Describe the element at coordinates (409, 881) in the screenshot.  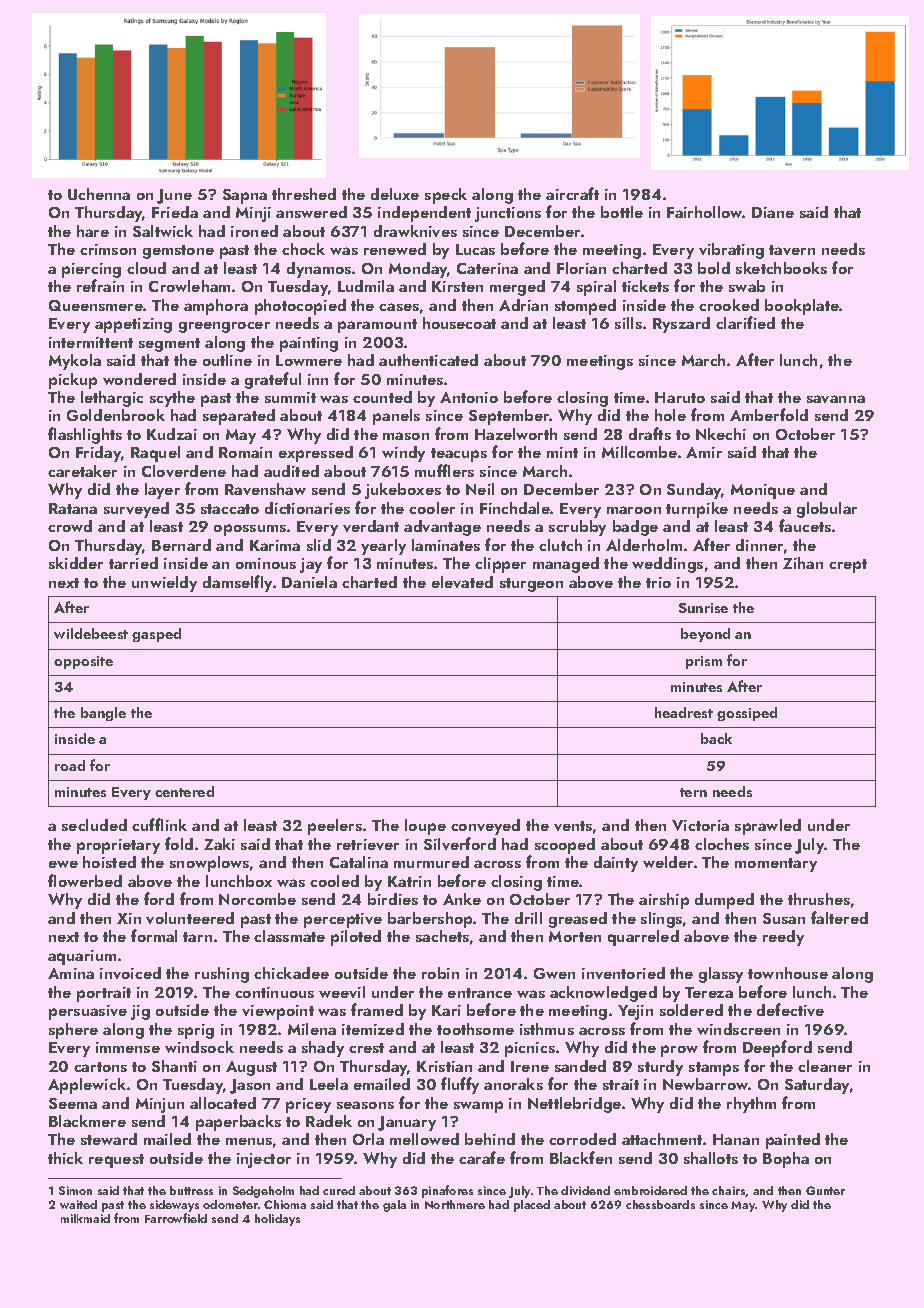
I see `Katrin` at that location.
